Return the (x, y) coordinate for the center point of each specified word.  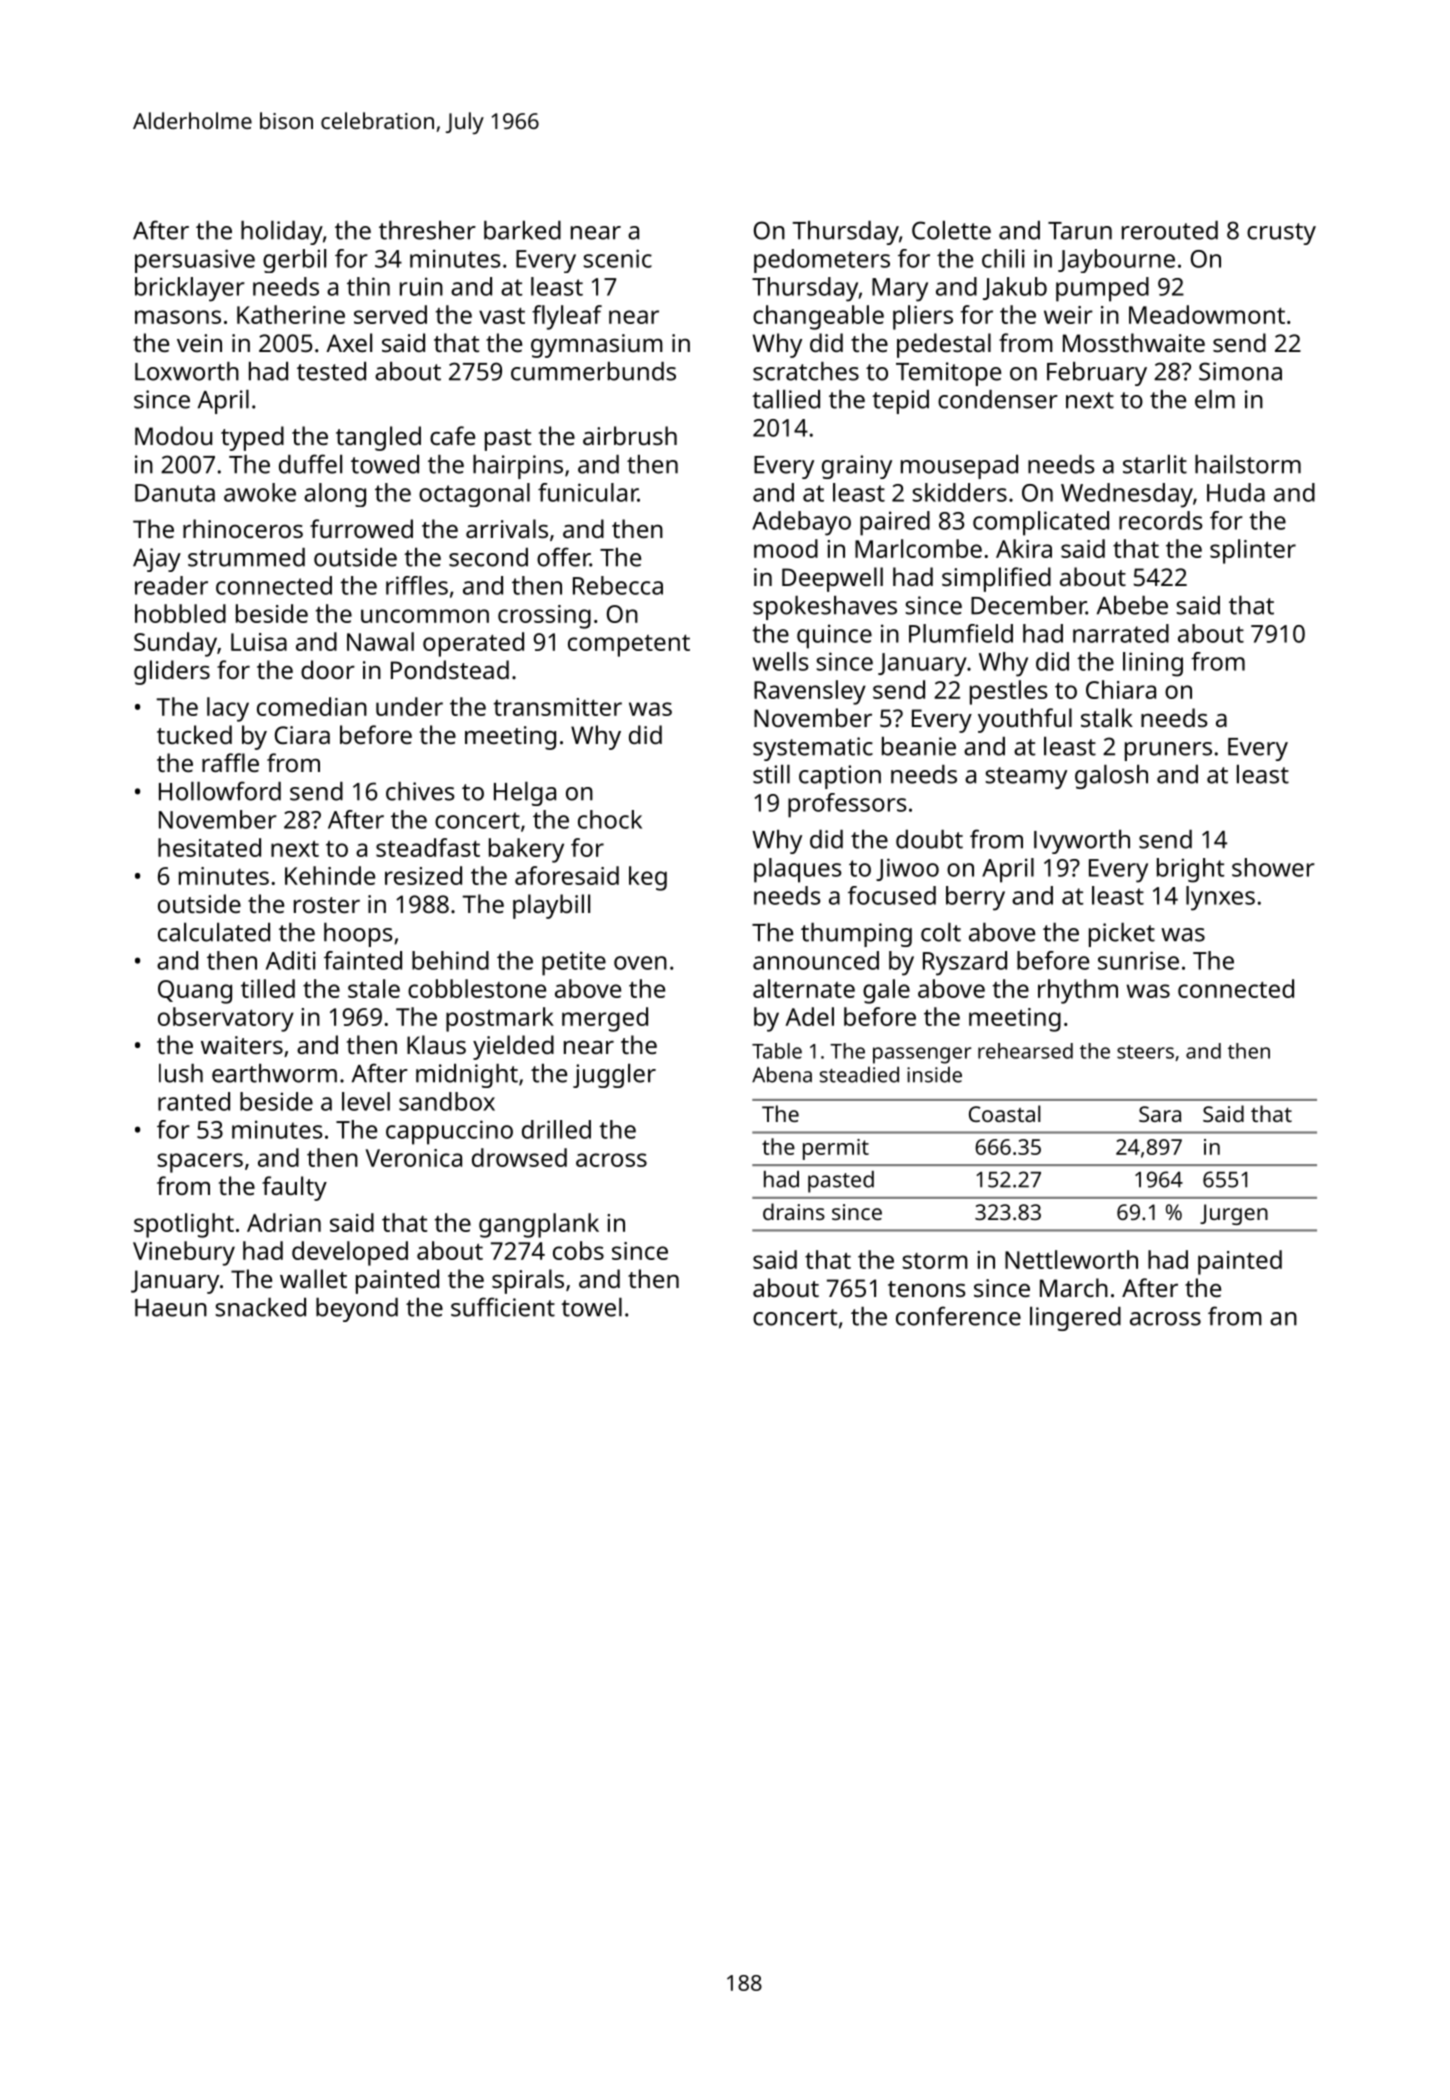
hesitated (209, 847)
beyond (357, 1310)
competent (629, 645)
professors (847, 805)
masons (178, 317)
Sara (1160, 1114)
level (366, 1101)
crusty (1281, 234)
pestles (1009, 692)
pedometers (822, 261)
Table (777, 1051)
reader (171, 585)
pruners (1168, 751)
